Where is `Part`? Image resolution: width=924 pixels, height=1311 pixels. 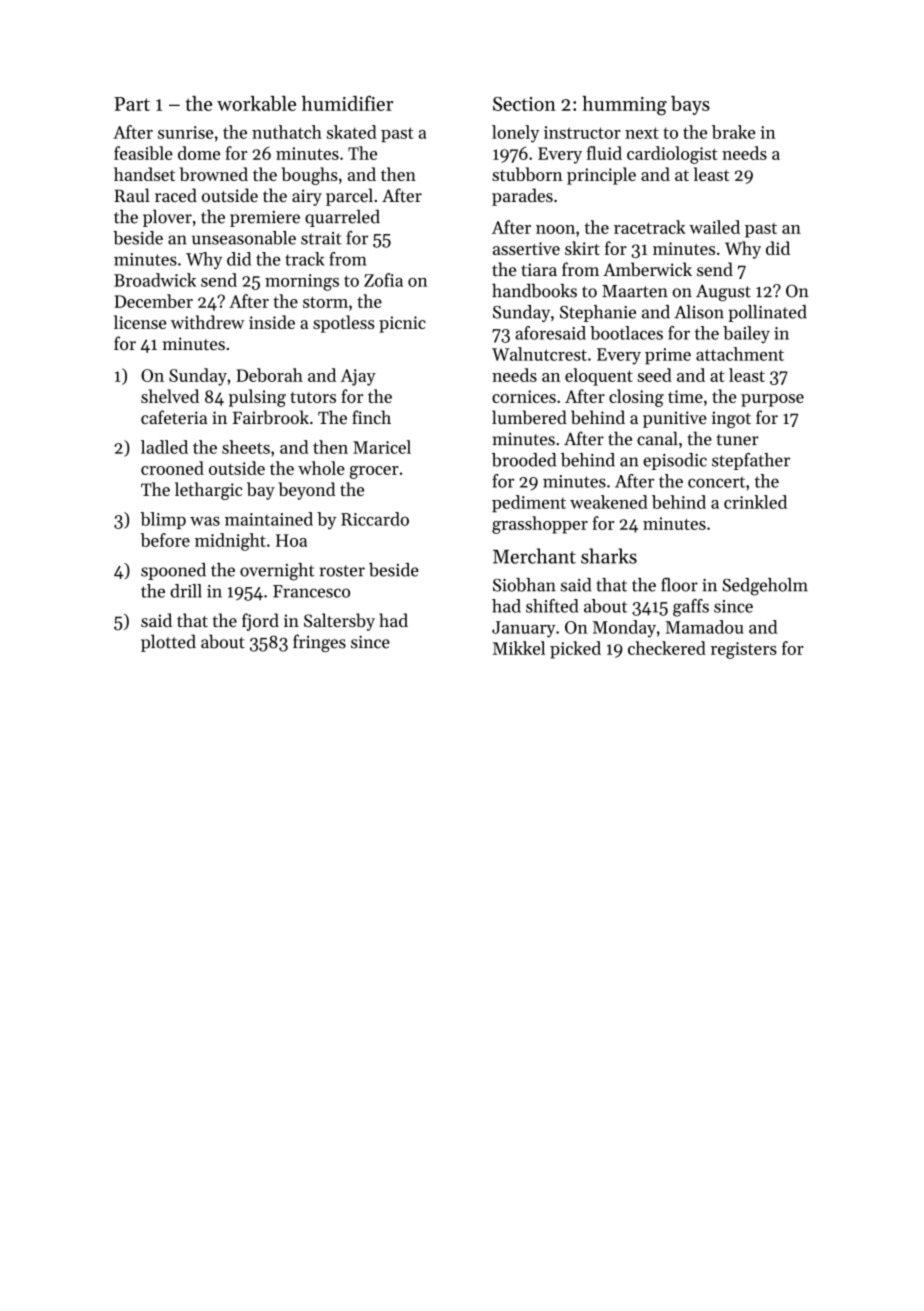
Part is located at coordinates (132, 104).
